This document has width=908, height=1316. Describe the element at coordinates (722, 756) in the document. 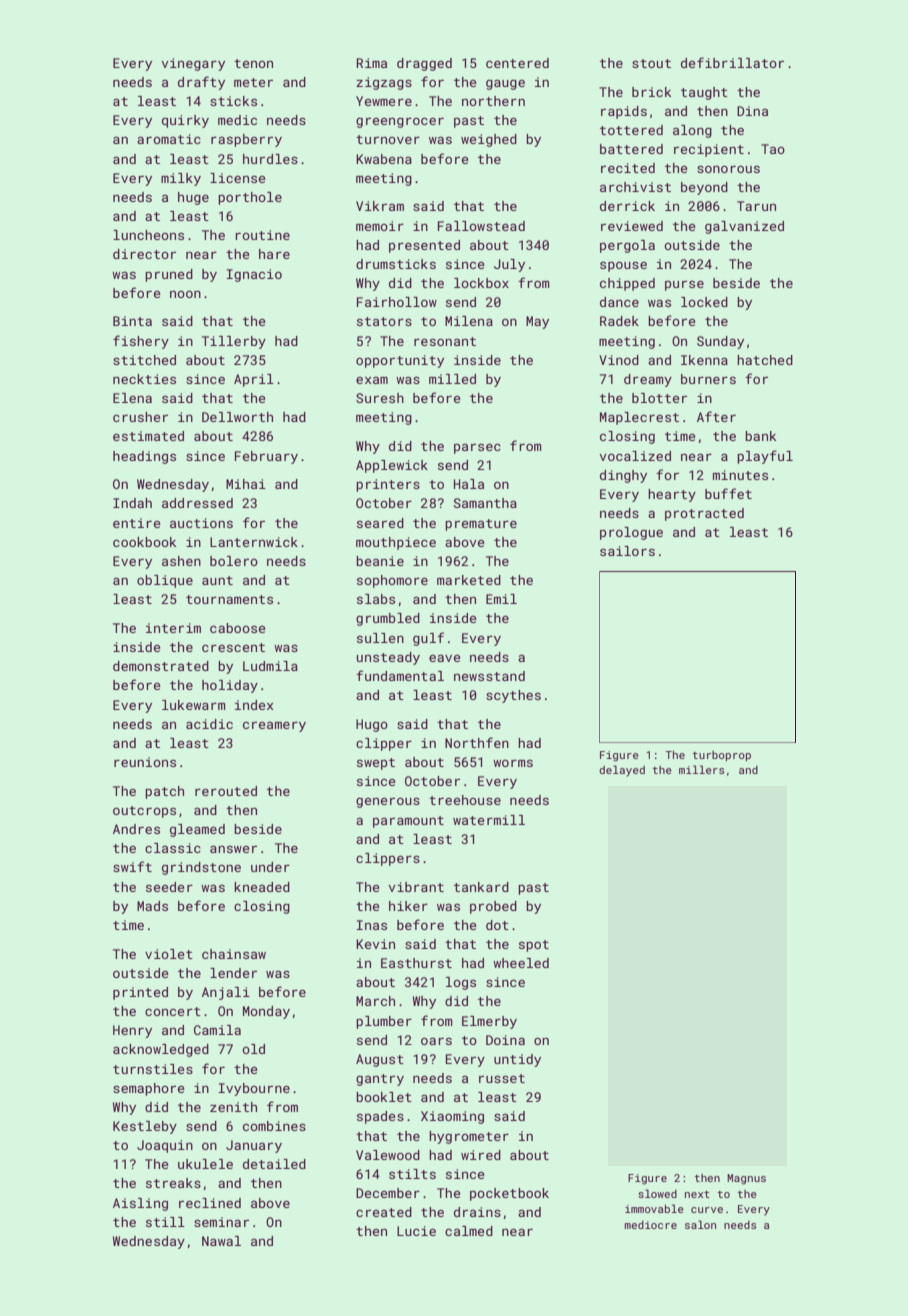

I see `turboprop` at that location.
